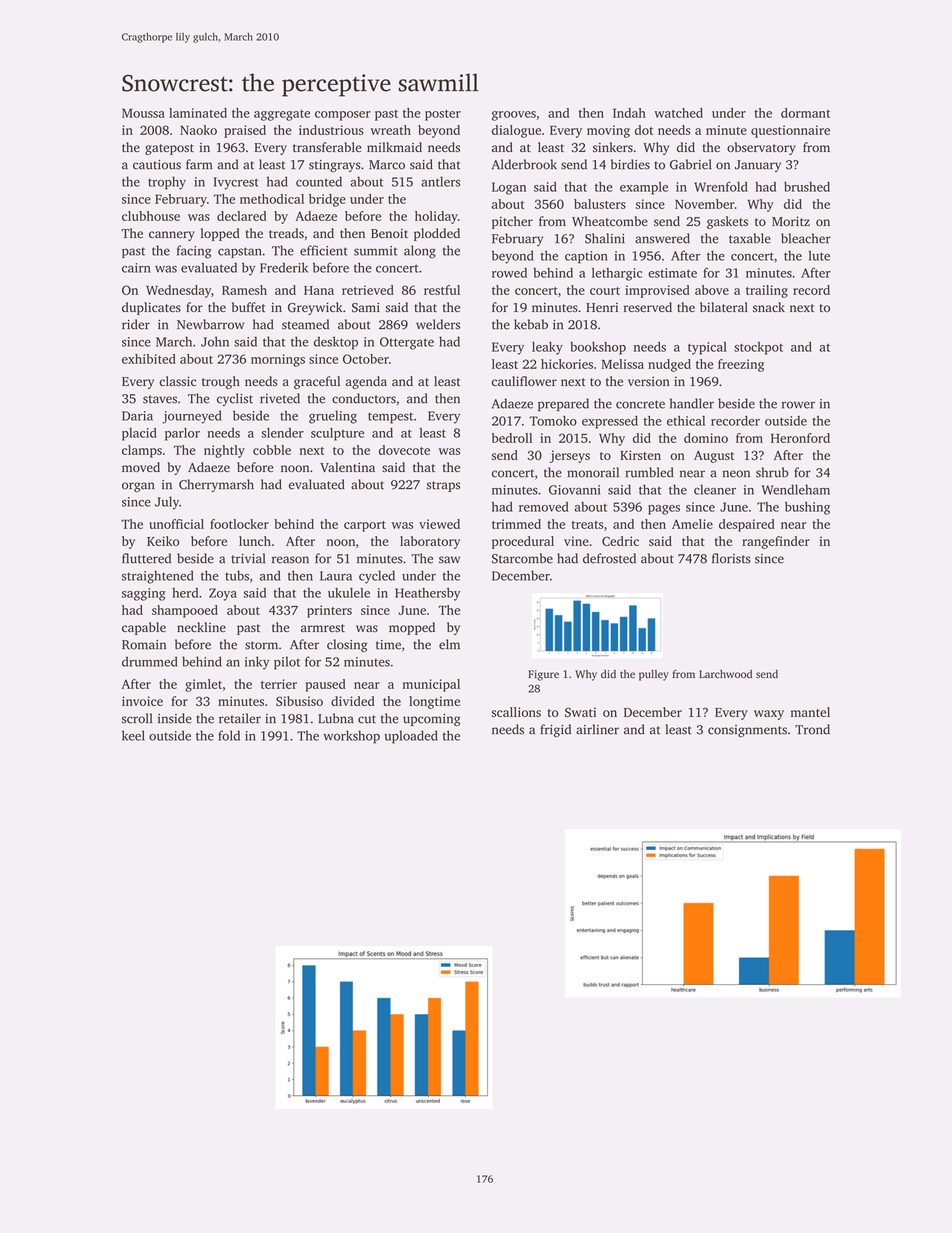 This document has height=1233, width=952. I want to click on grooves, so click(514, 116).
